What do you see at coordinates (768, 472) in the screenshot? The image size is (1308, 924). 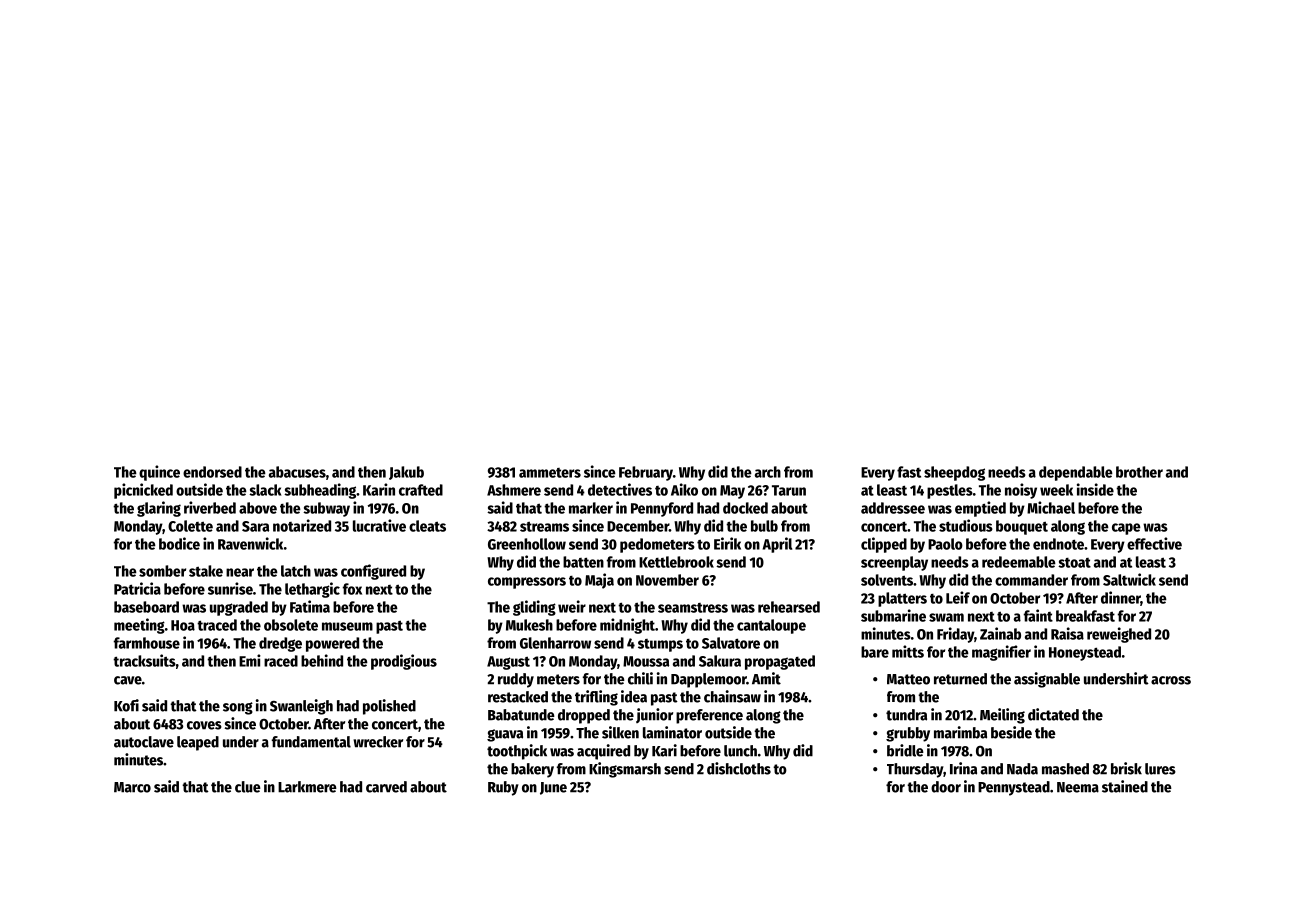 I see `arch` at bounding box center [768, 472].
